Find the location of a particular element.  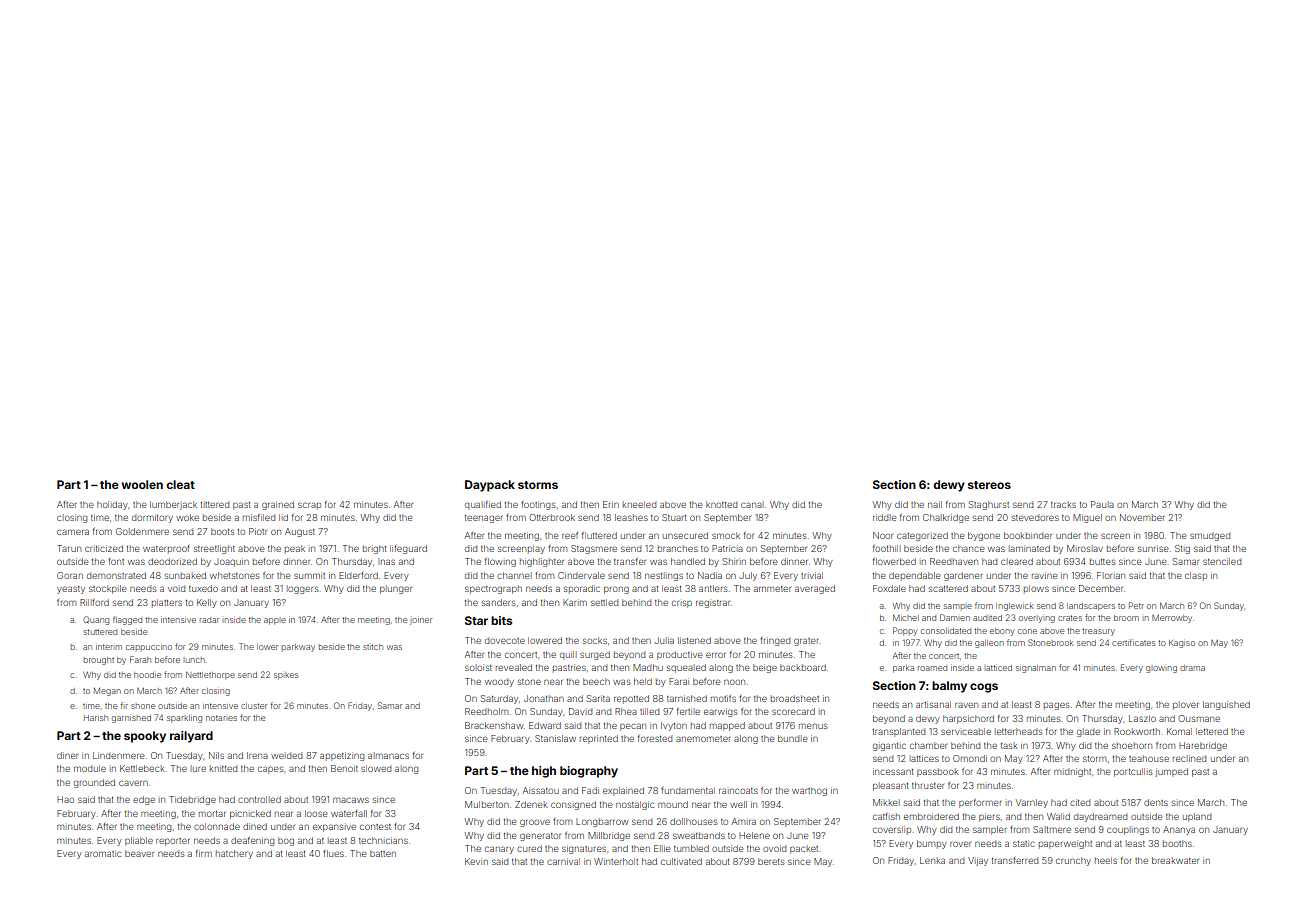

bits is located at coordinates (501, 620).
